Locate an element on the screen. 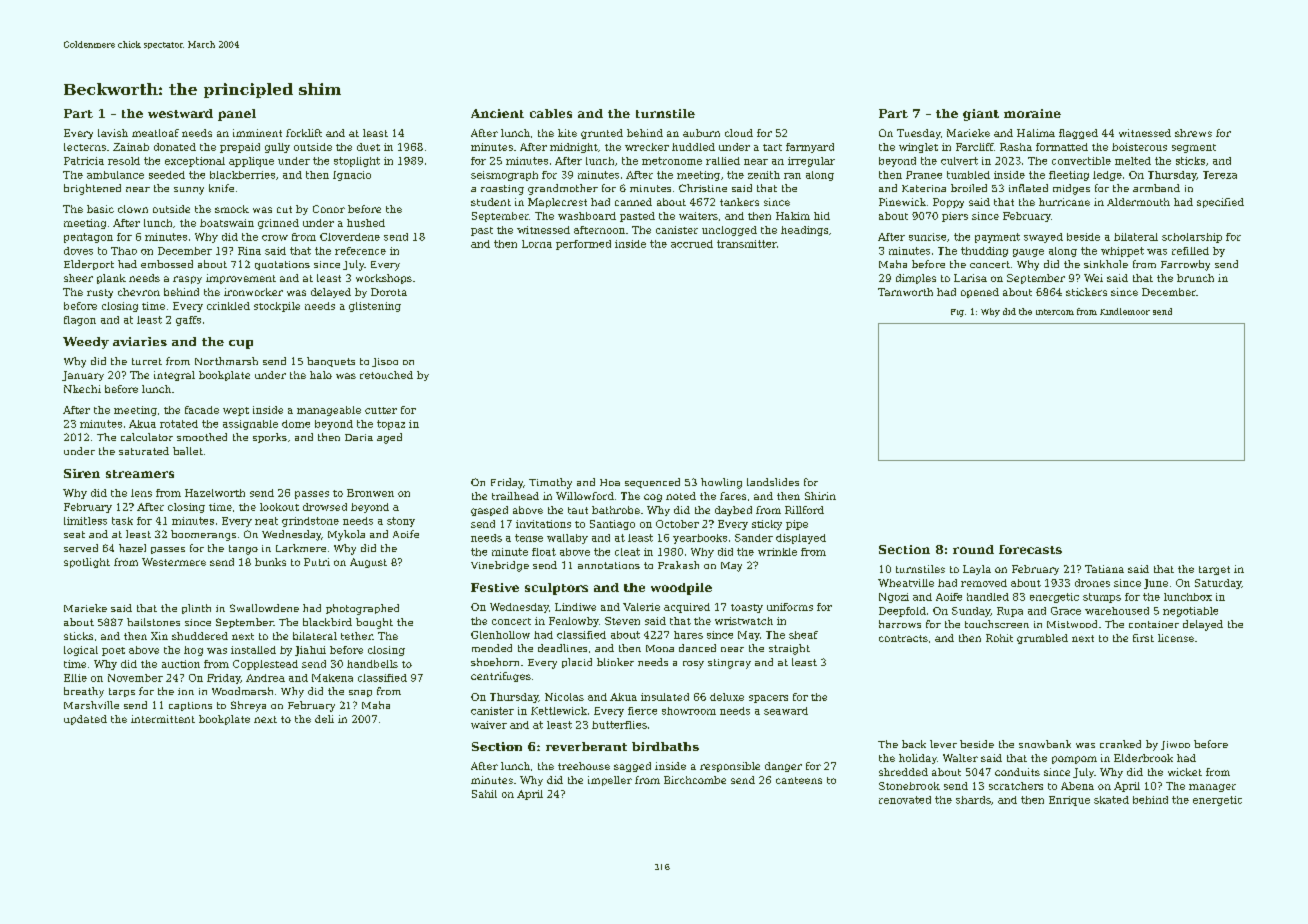  landslides is located at coordinates (773, 482).
